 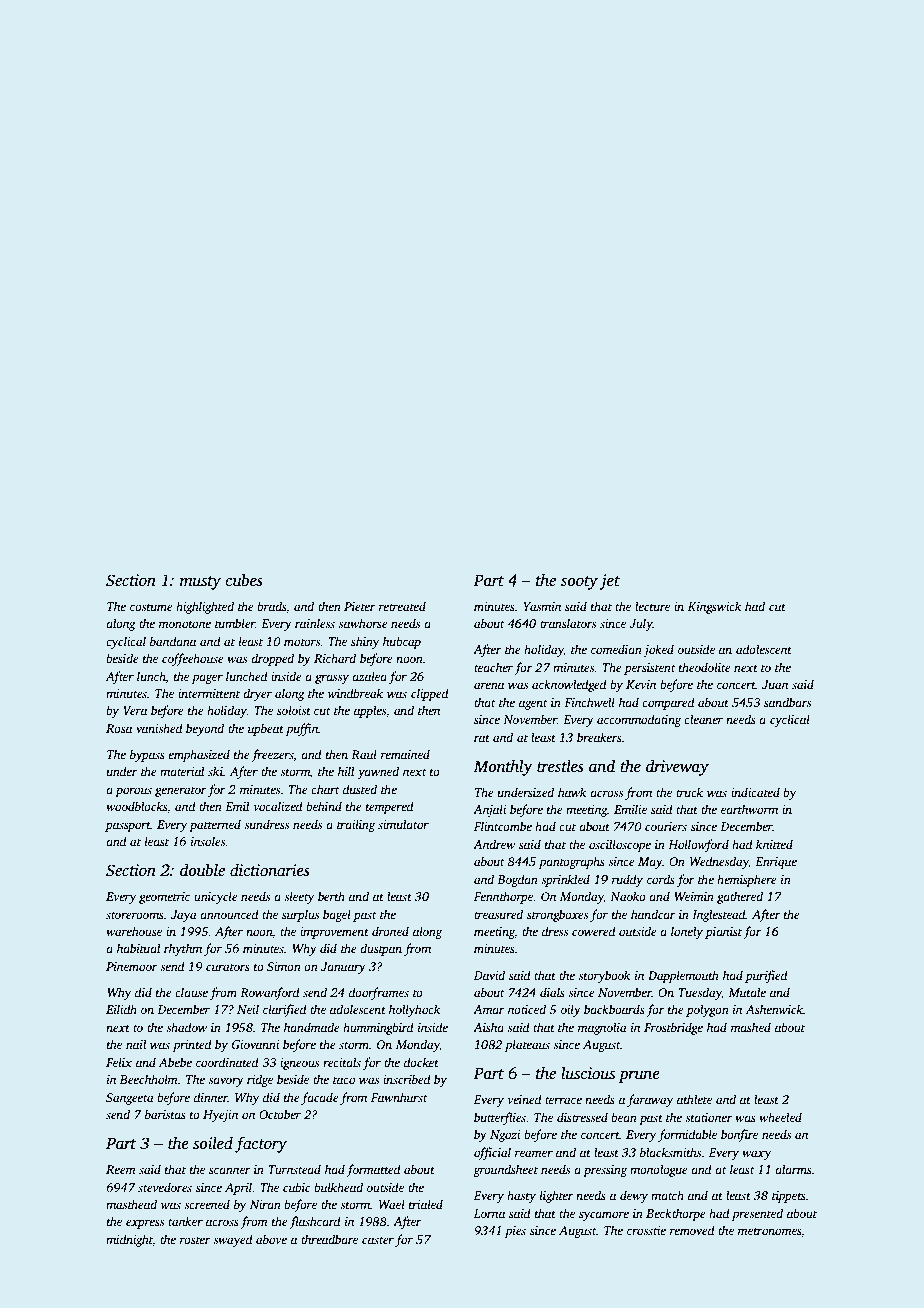 What do you see at coordinates (173, 641) in the image?
I see `bandana` at bounding box center [173, 641].
